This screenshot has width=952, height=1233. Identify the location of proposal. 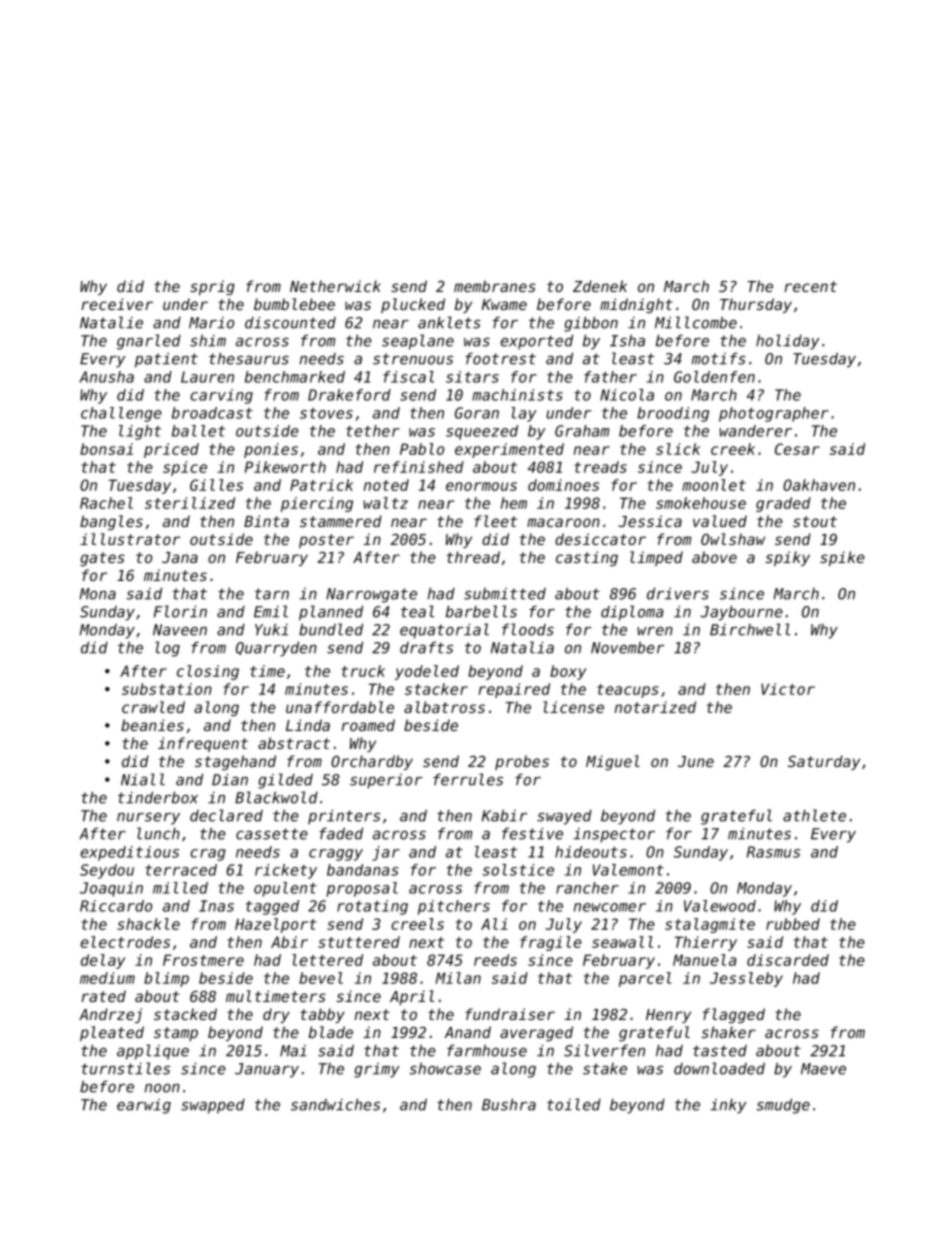
(362, 889).
